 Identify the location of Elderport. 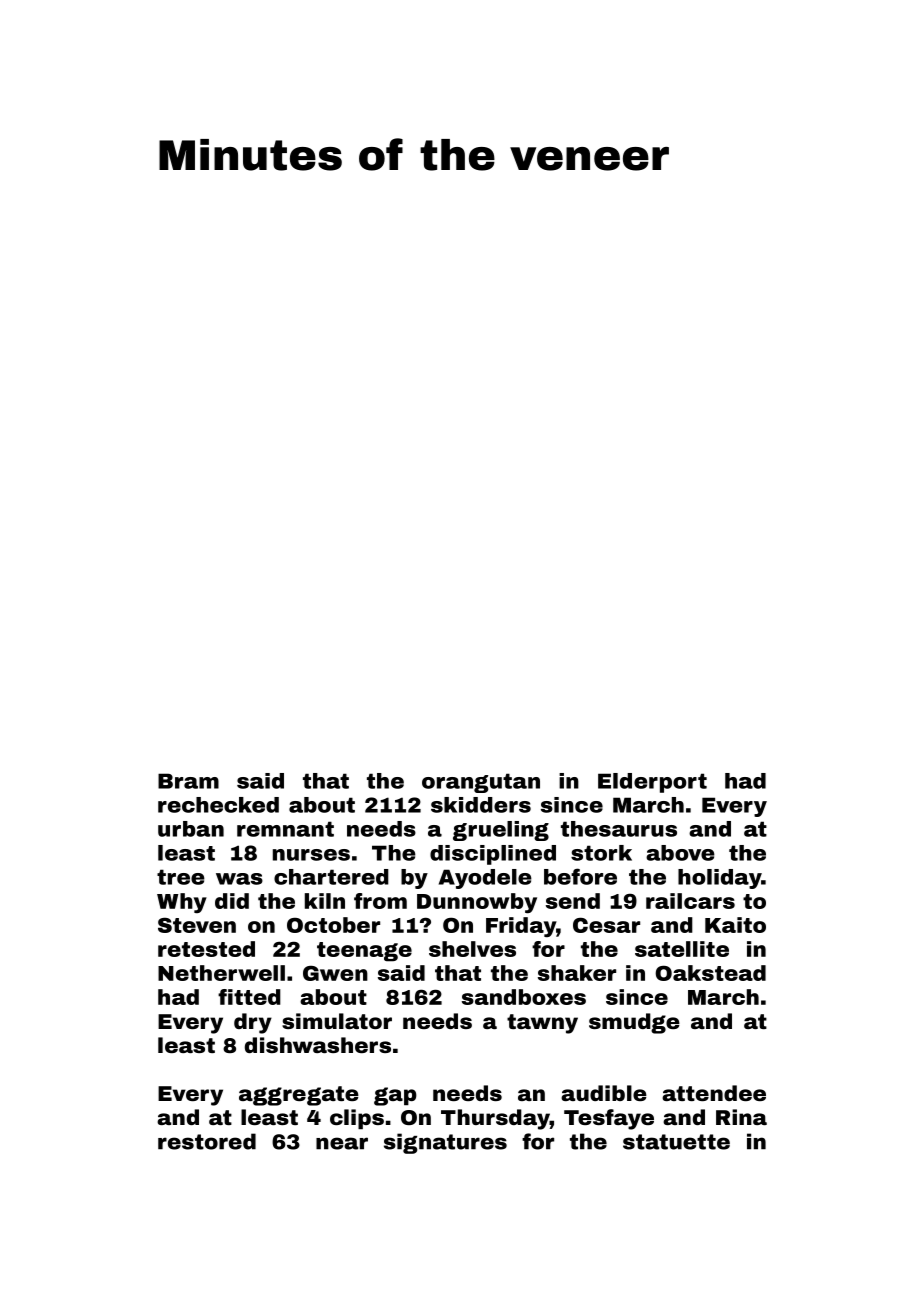
(652, 783).
